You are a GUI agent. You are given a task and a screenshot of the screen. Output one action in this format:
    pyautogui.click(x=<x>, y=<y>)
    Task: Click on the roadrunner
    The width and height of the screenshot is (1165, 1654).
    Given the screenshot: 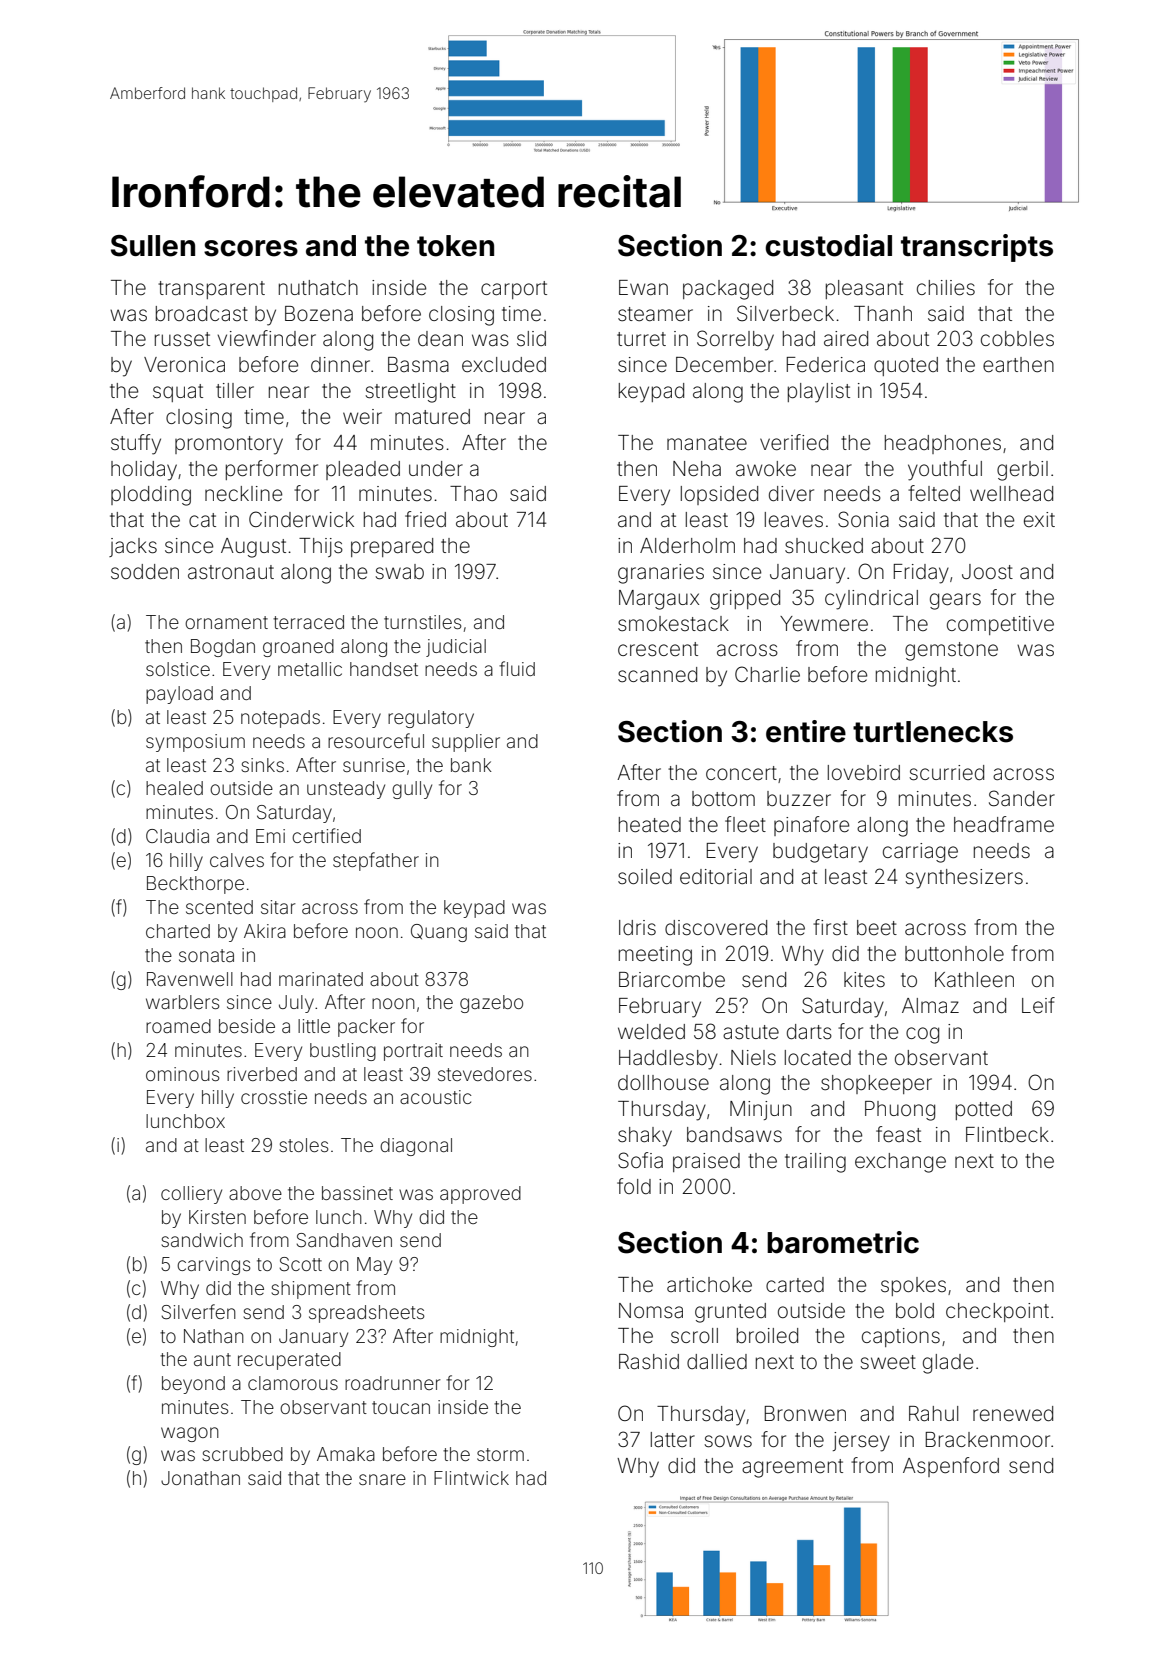 What is the action you would take?
    pyautogui.click(x=393, y=1383)
